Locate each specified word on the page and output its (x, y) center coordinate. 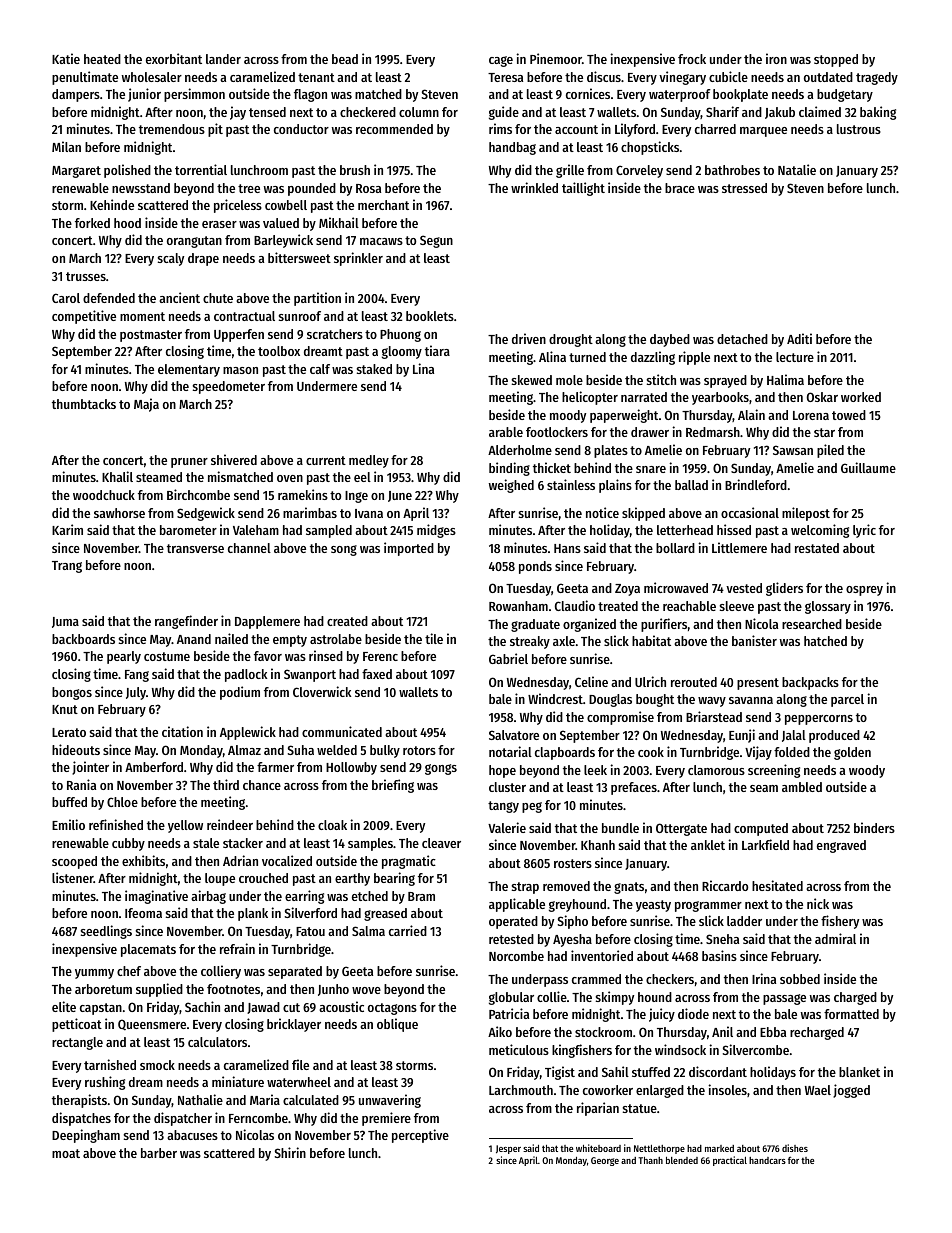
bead (345, 59)
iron (776, 58)
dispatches (81, 1119)
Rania (81, 784)
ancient (179, 297)
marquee (763, 132)
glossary (828, 607)
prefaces (634, 788)
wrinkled (534, 187)
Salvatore (514, 735)
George (605, 1161)
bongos (72, 693)
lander (223, 59)
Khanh (598, 845)
